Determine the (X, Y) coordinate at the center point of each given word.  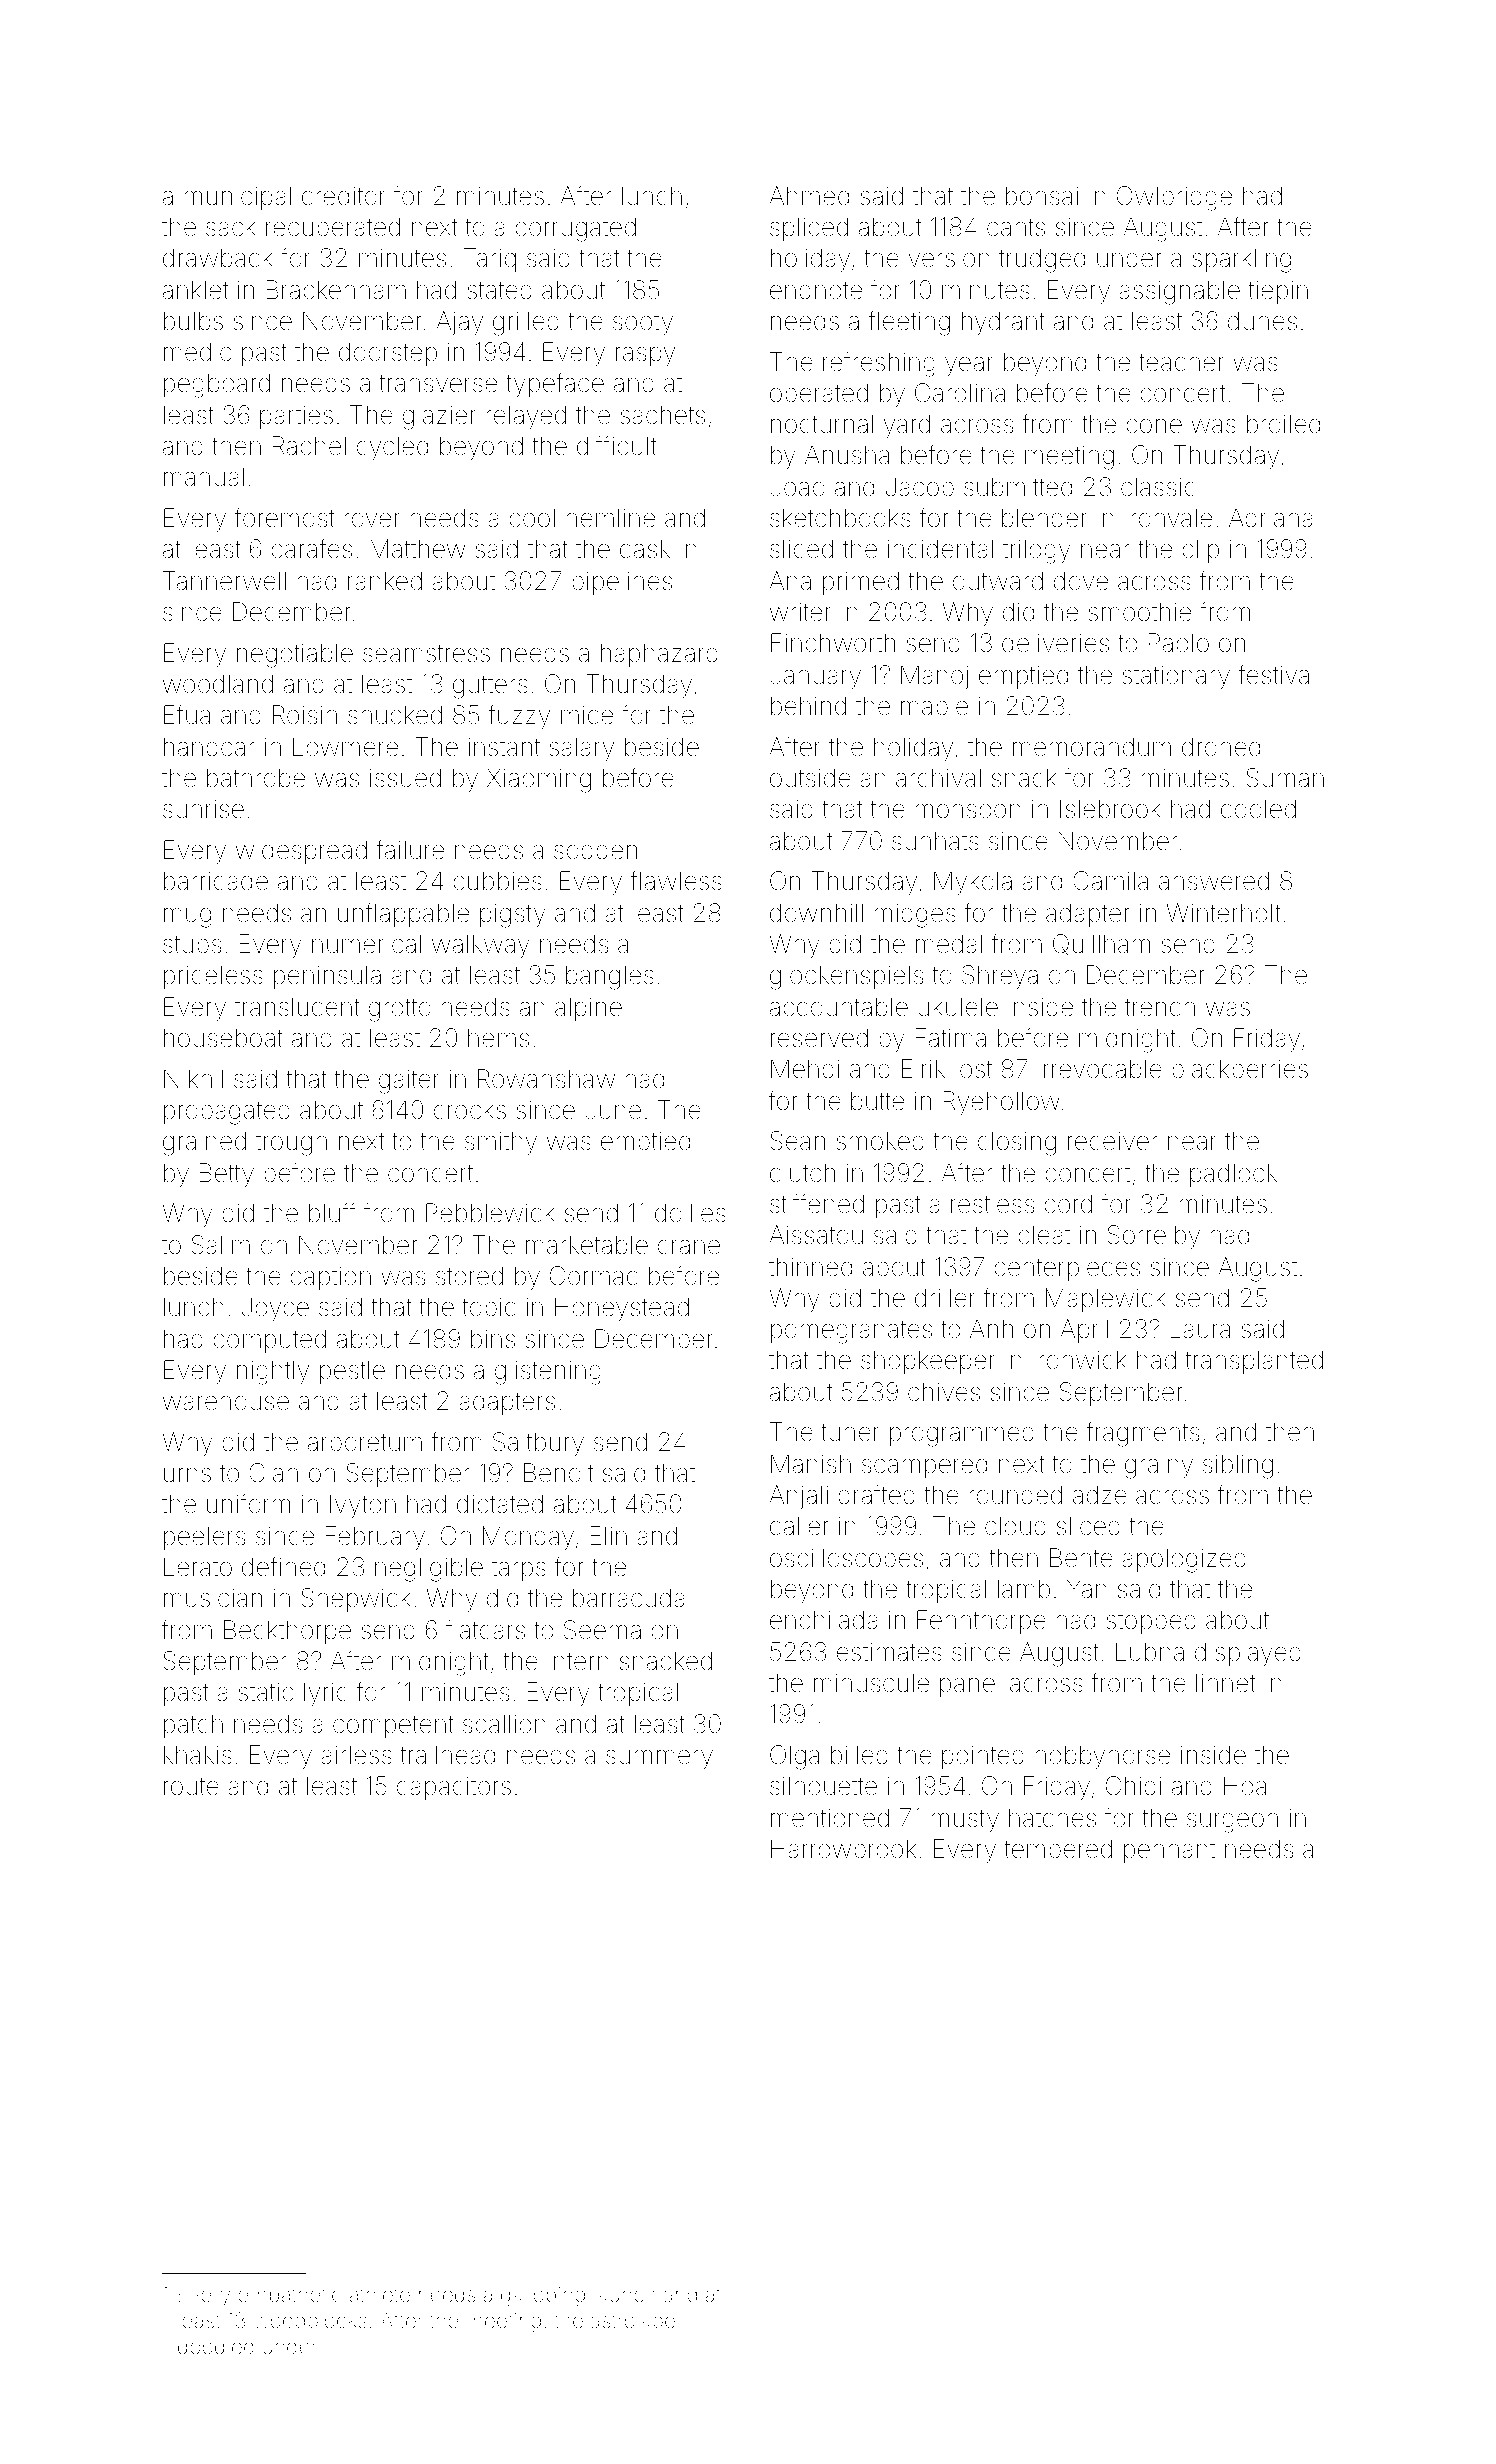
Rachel (309, 446)
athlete (379, 2294)
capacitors (454, 1788)
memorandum (1092, 747)
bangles (610, 977)
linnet (1225, 1683)
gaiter (409, 1081)
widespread (301, 852)
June (613, 1110)
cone (1154, 426)
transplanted (1254, 1362)
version (949, 258)
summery (659, 1760)
